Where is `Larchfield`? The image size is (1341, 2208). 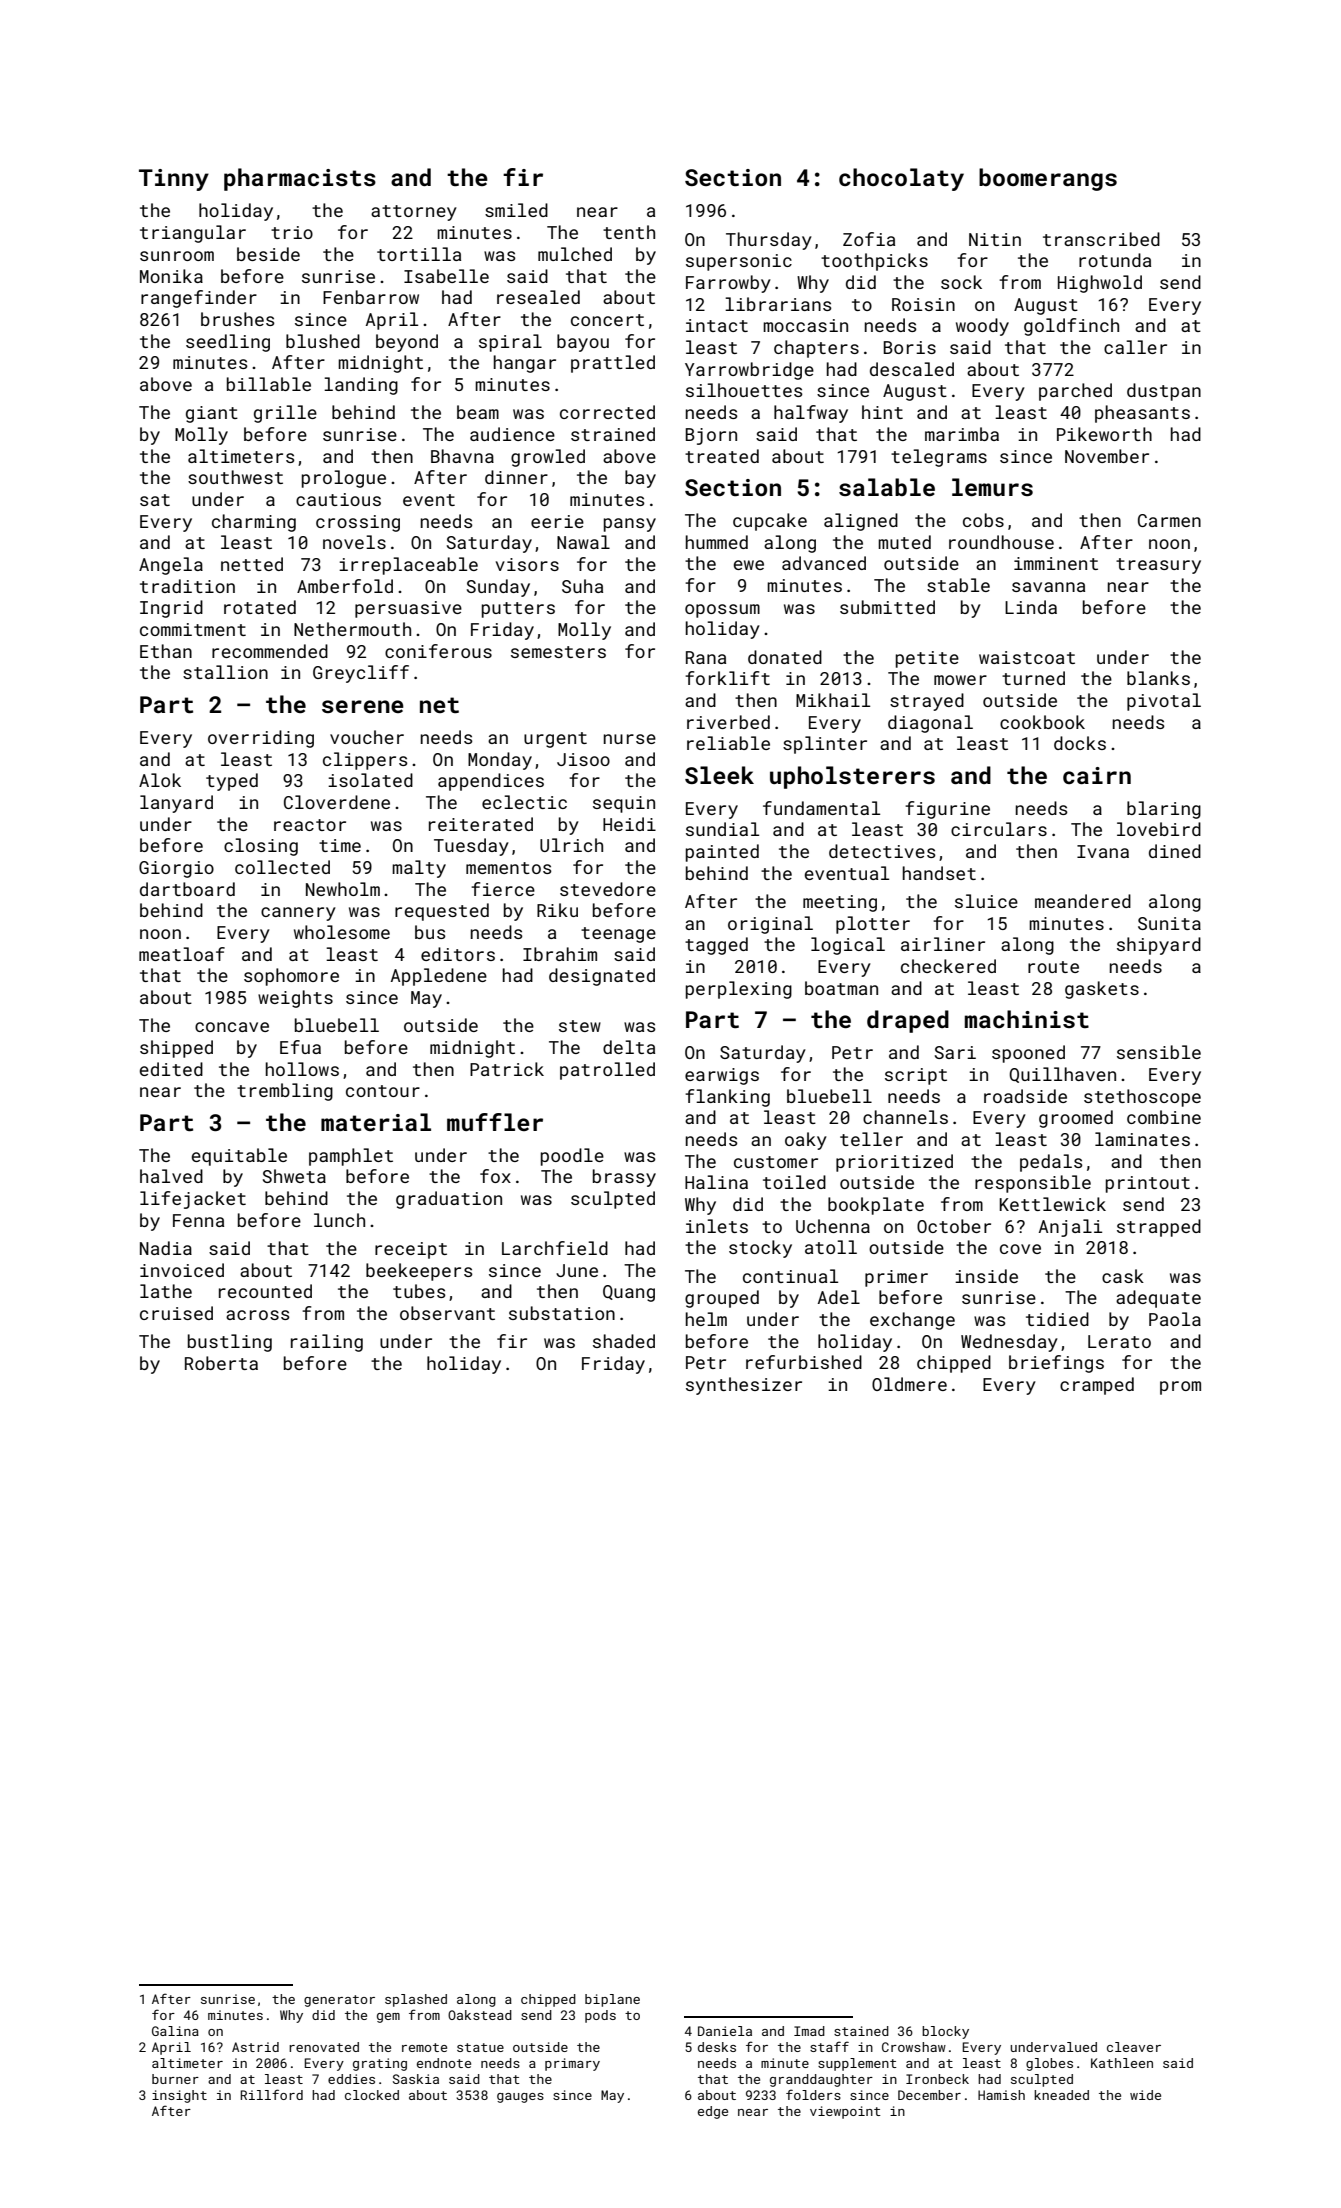 Larchfield is located at coordinates (555, 1248).
